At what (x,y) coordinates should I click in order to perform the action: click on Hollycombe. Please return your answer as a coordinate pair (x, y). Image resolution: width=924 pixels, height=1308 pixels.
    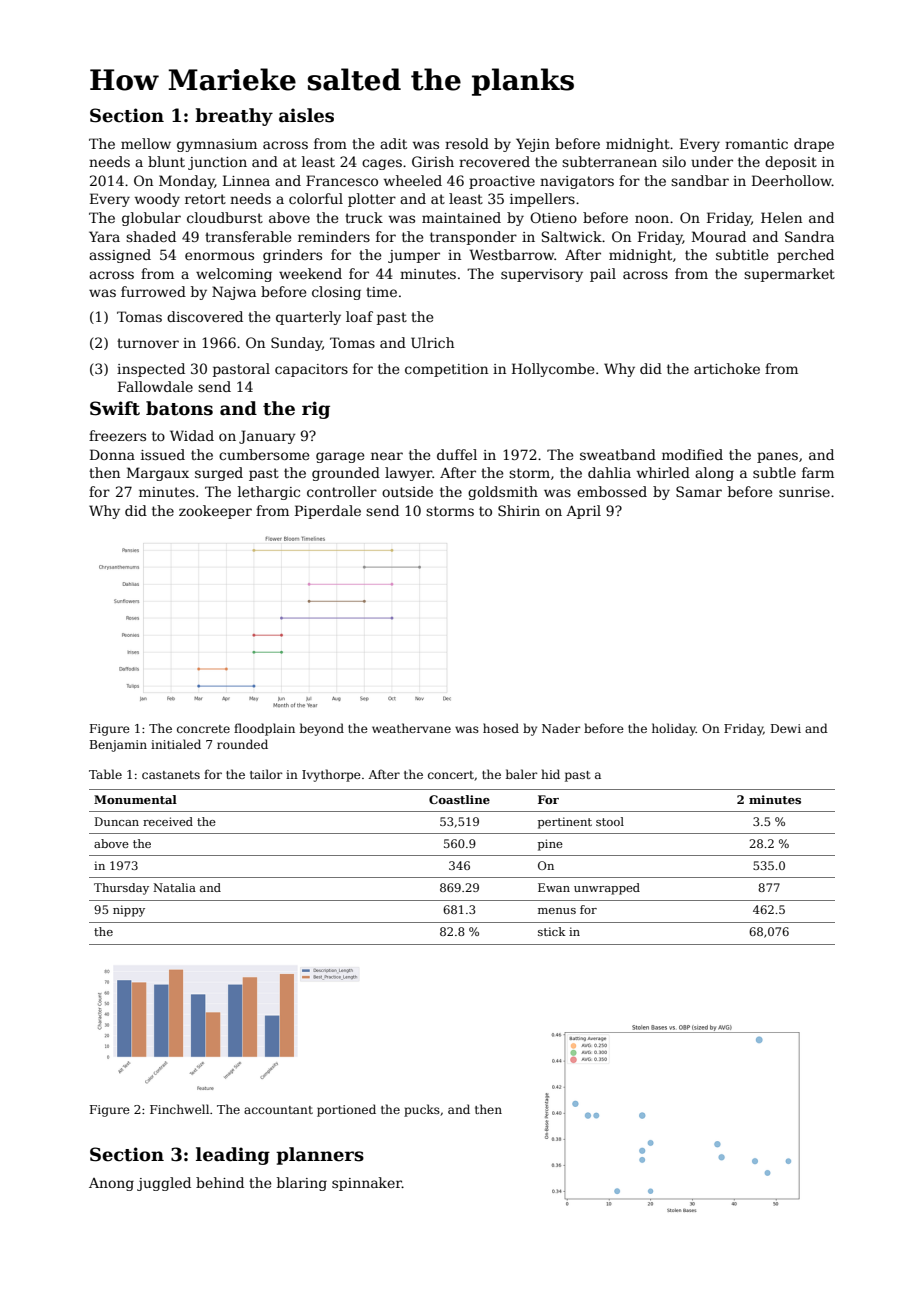
    Looking at the image, I should click on (553, 370).
